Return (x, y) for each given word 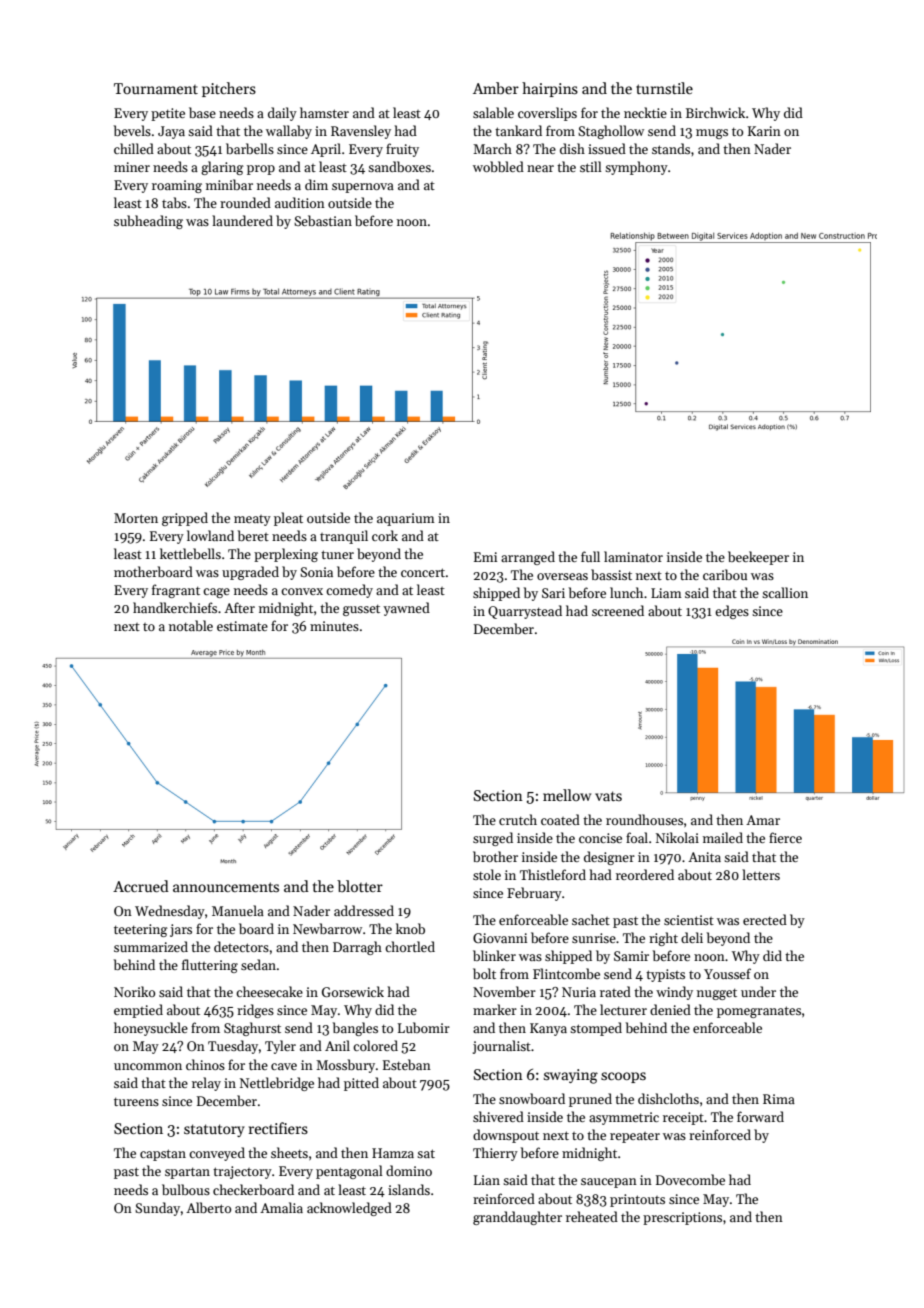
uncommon (148, 1066)
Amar (763, 820)
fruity (402, 150)
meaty (252, 520)
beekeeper (758, 558)
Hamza (393, 1153)
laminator (633, 556)
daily (282, 114)
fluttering (210, 966)
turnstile (664, 88)
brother (495, 856)
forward (760, 1116)
